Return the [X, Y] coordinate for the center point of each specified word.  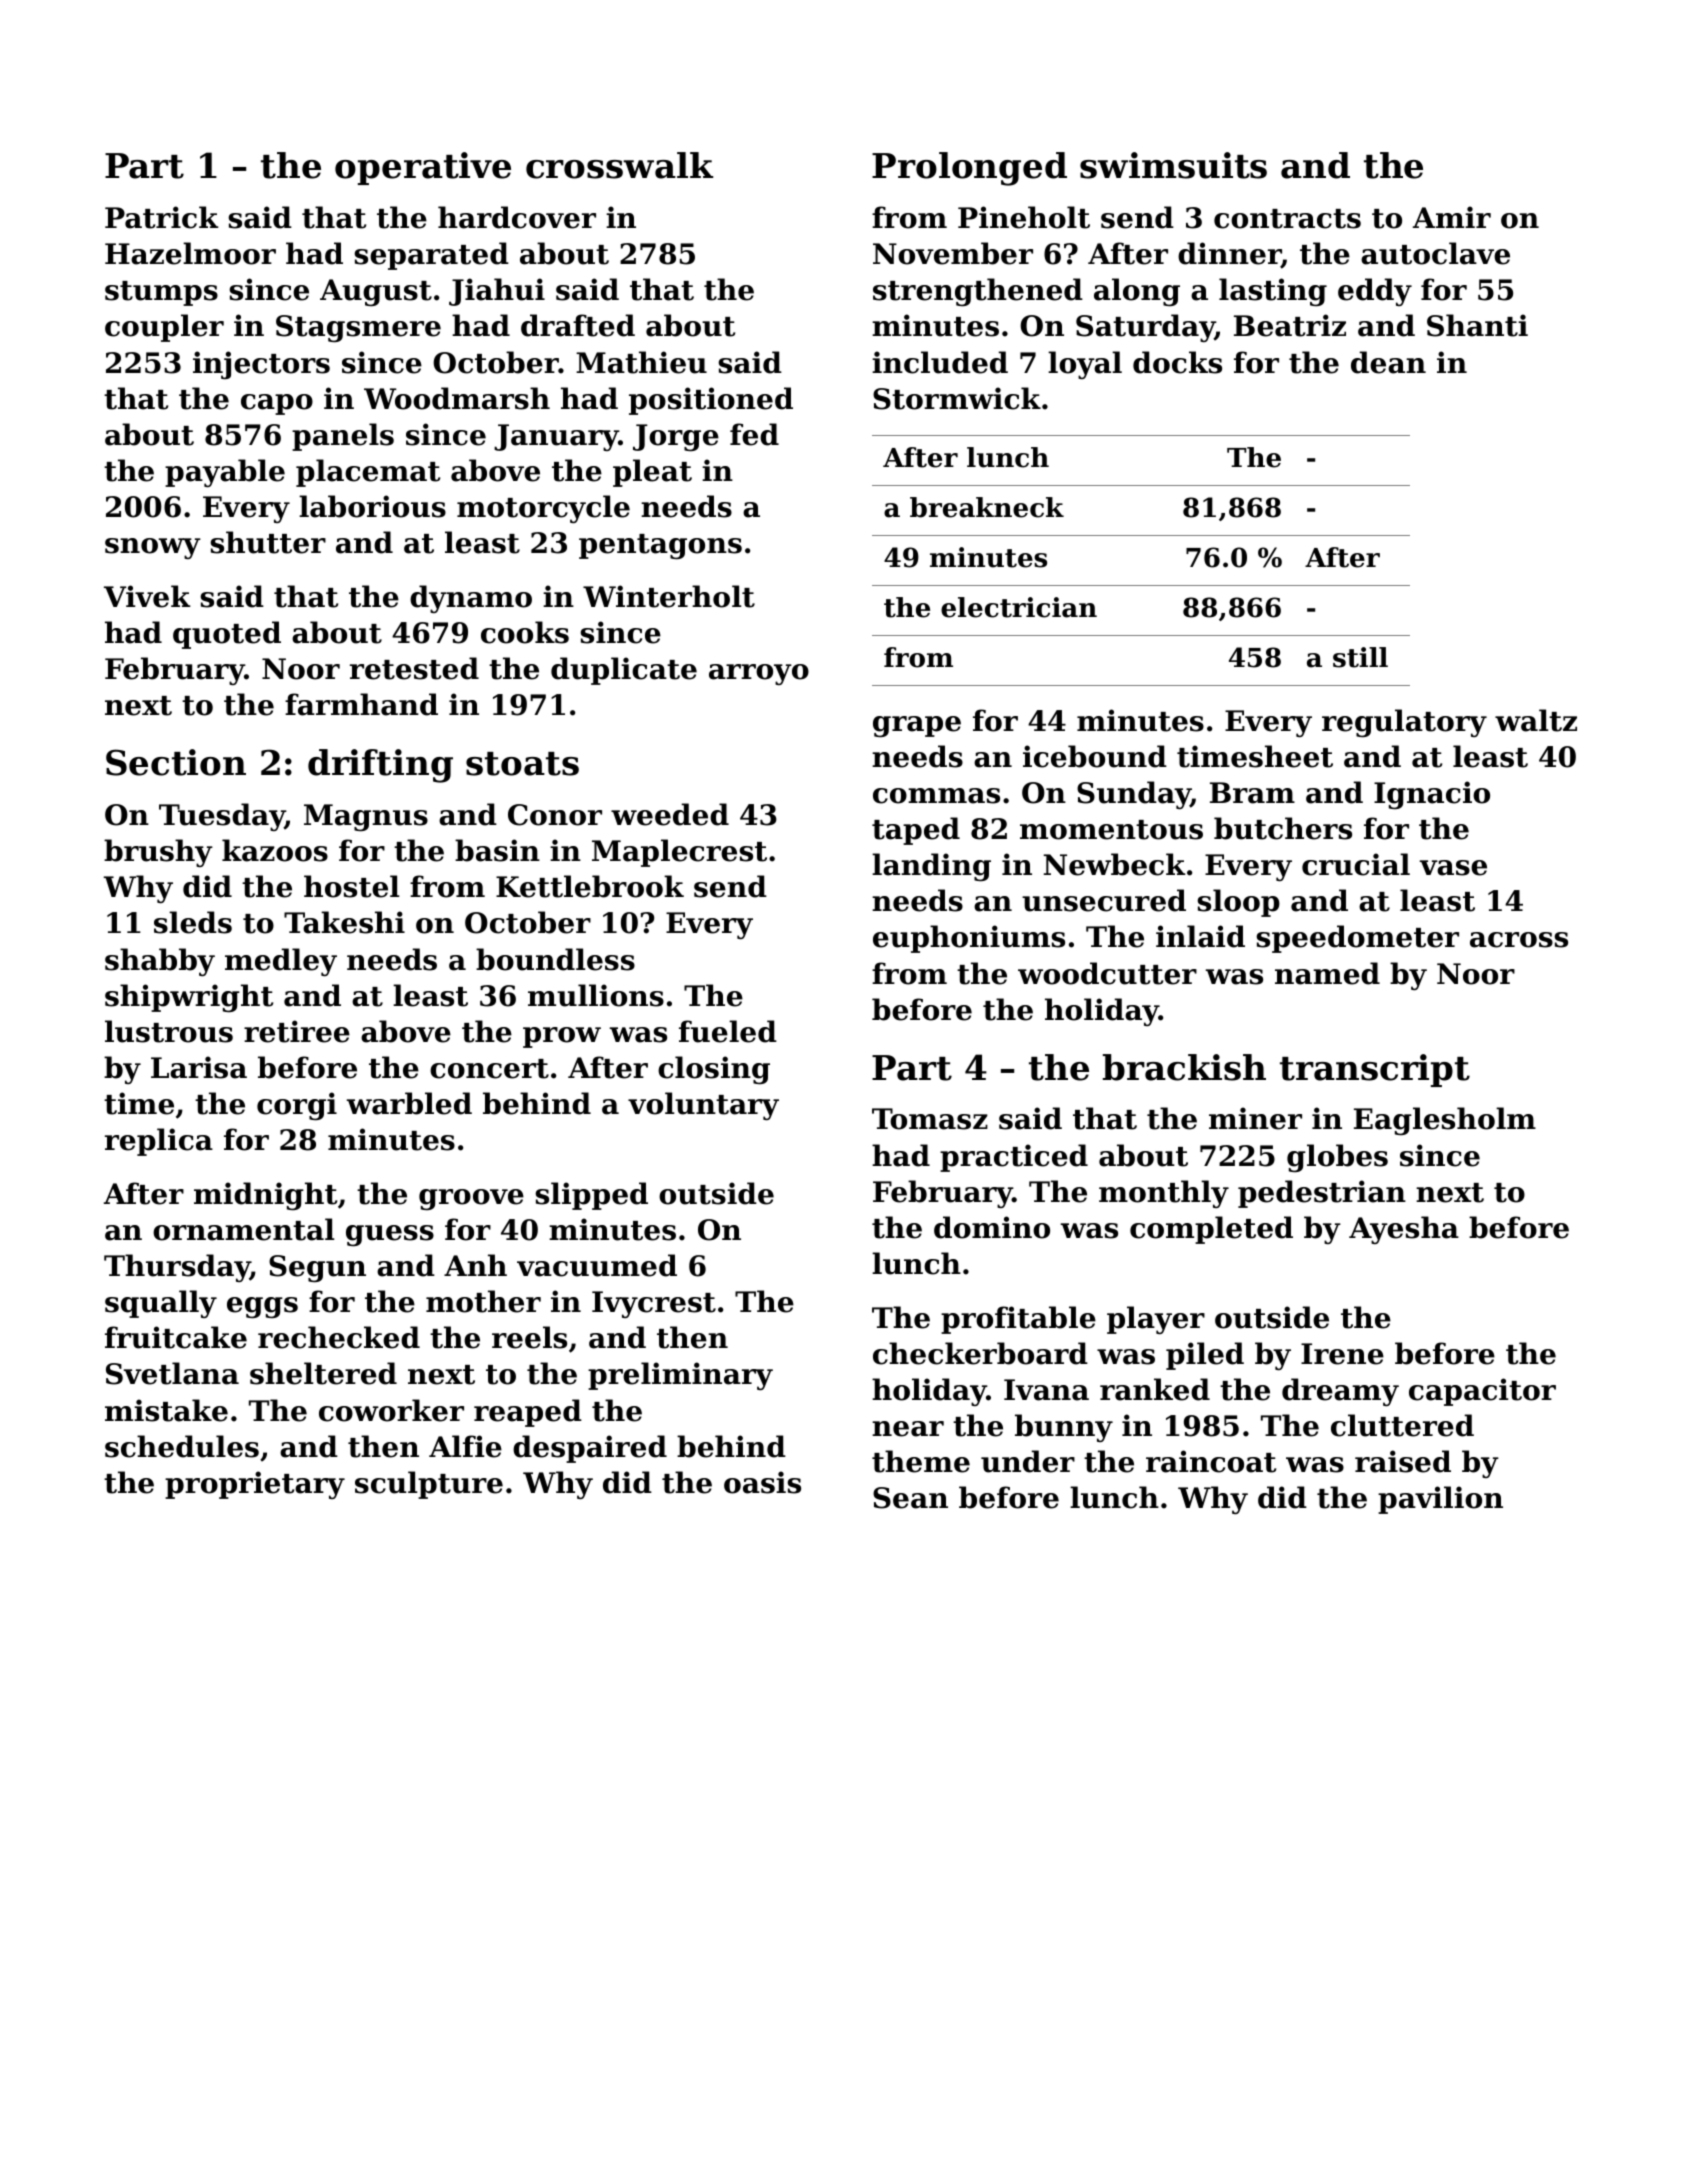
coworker [391, 1410]
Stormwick [957, 398]
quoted [227, 635]
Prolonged [969, 169]
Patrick [162, 217]
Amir [1452, 217]
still [1360, 657]
